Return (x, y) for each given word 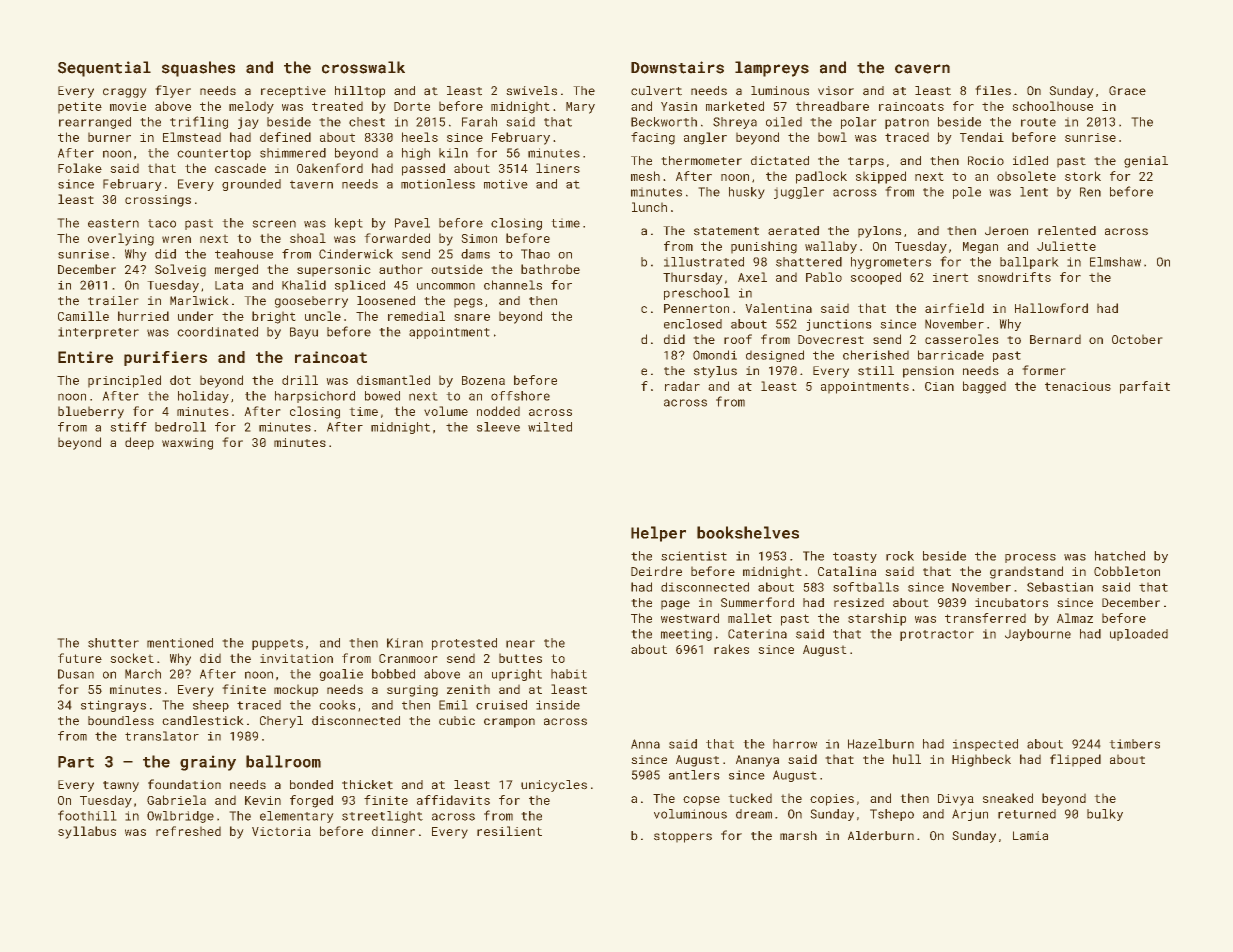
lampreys (772, 69)
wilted (550, 427)
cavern (922, 69)
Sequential (104, 69)
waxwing (187, 444)
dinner (393, 831)
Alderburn (881, 835)
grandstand (1026, 572)
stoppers (683, 837)
